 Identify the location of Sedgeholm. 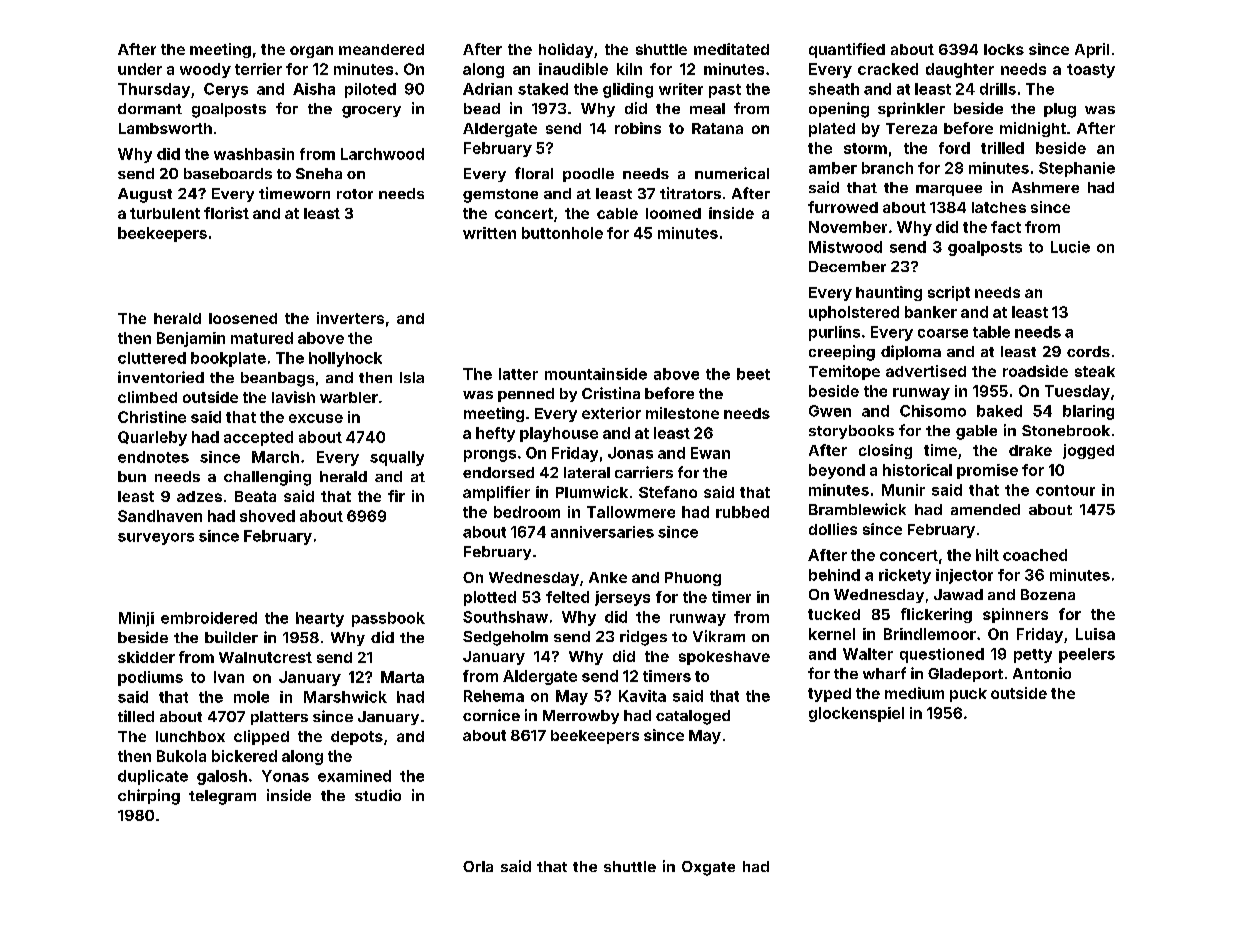
(505, 638).
